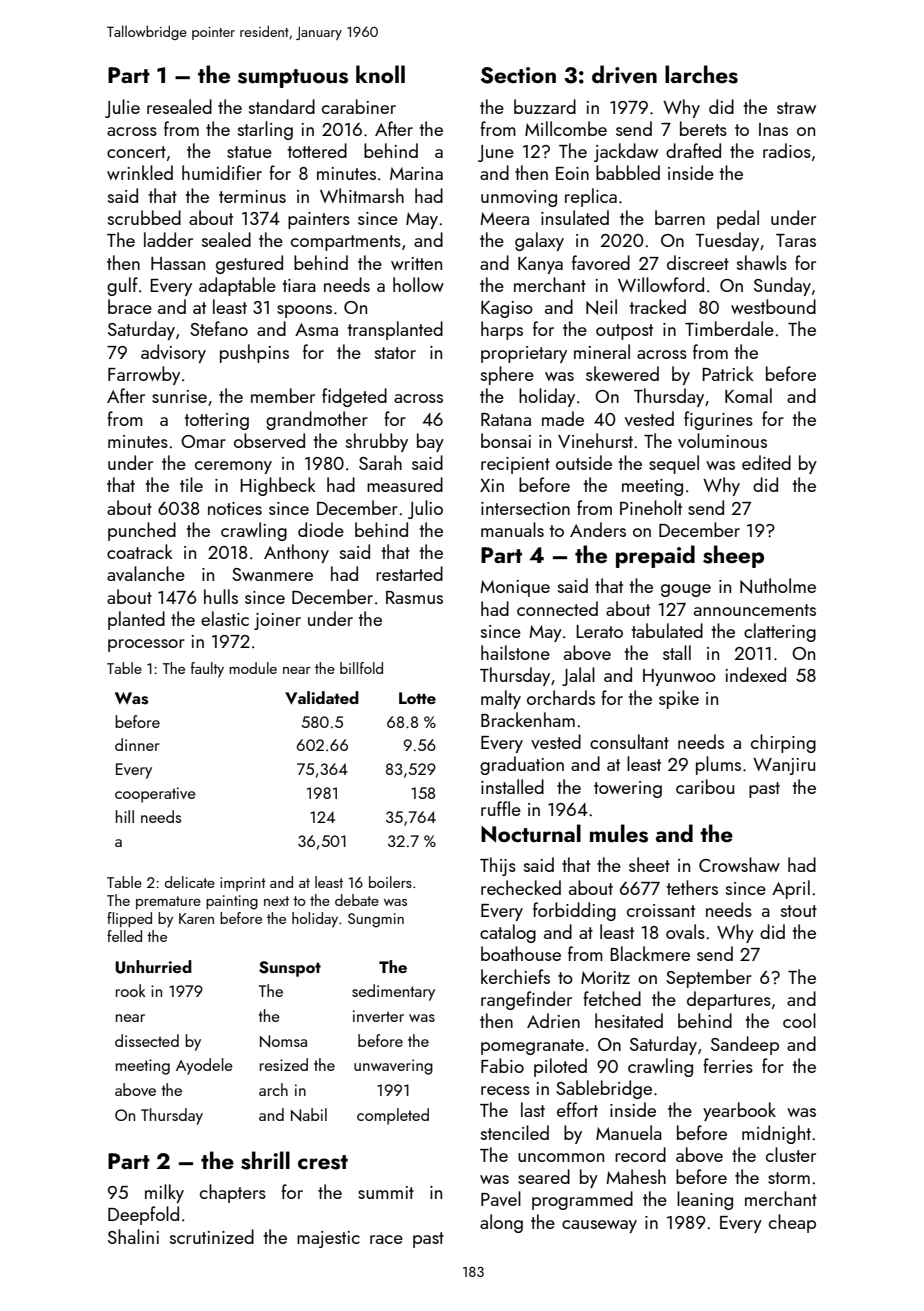 This image has width=924, height=1311. What do you see at coordinates (679, 699) in the image?
I see `spike` at bounding box center [679, 699].
